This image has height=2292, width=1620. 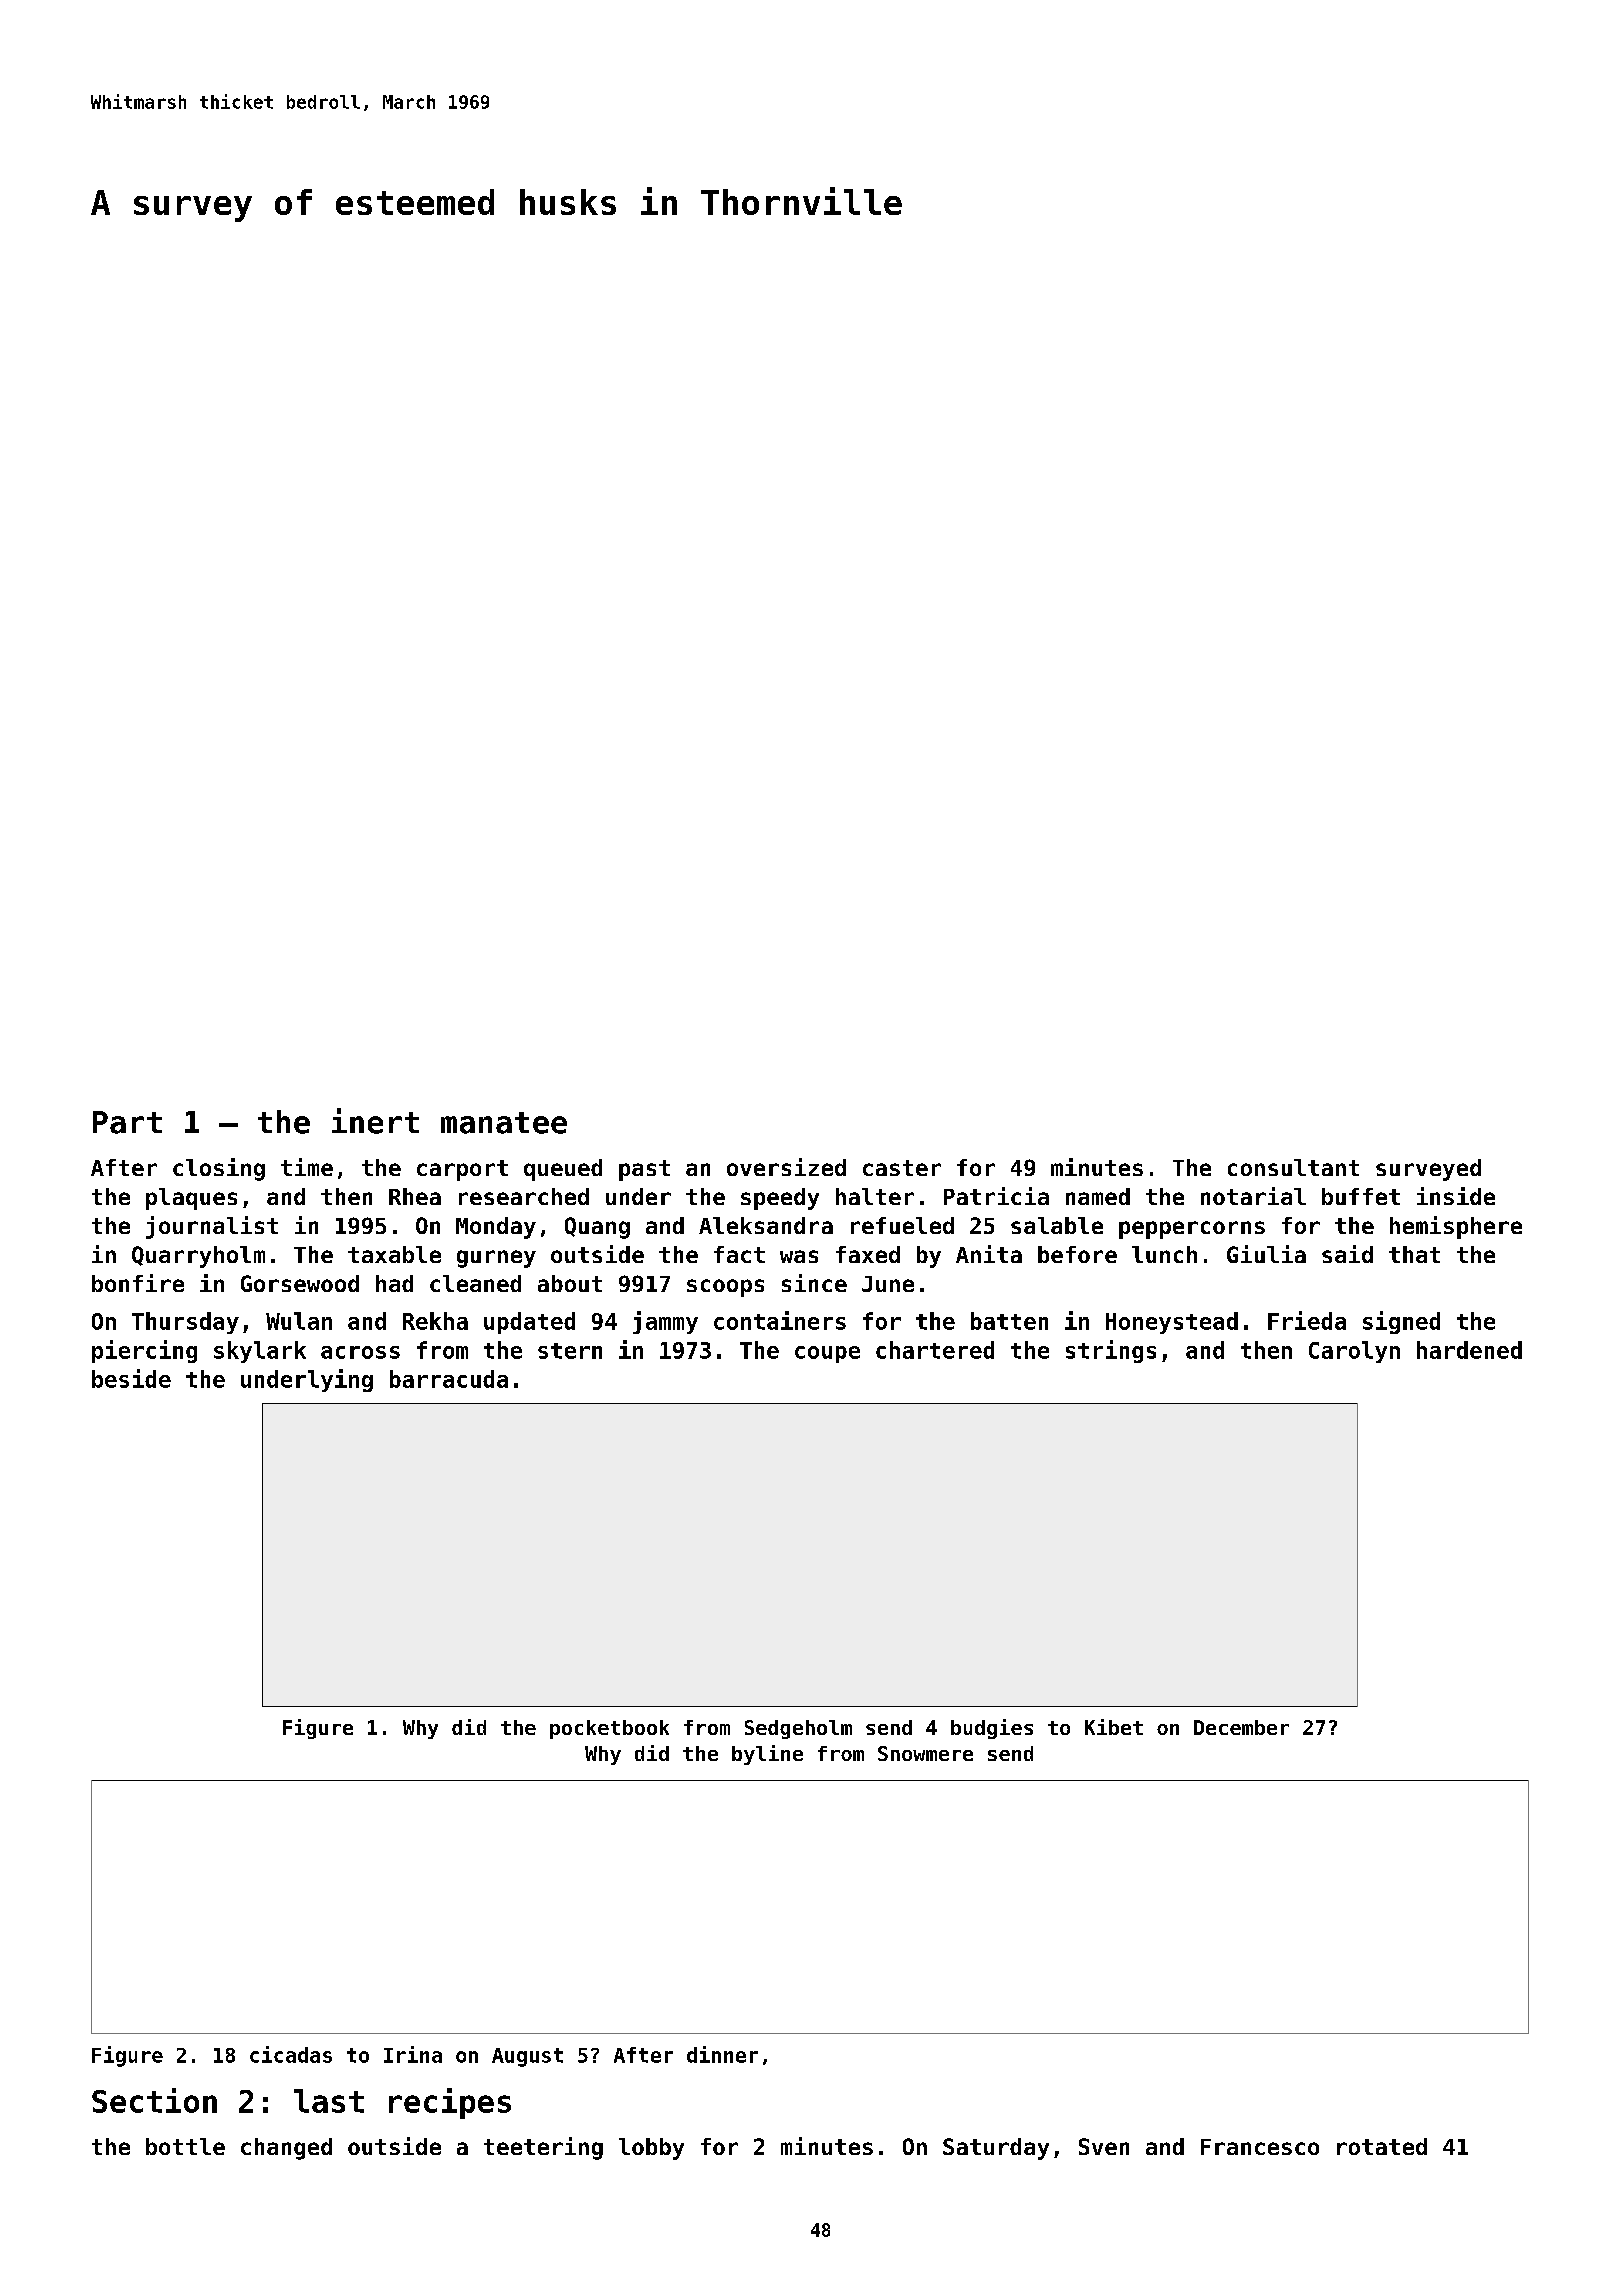 I want to click on rotated, so click(x=1382, y=2146).
